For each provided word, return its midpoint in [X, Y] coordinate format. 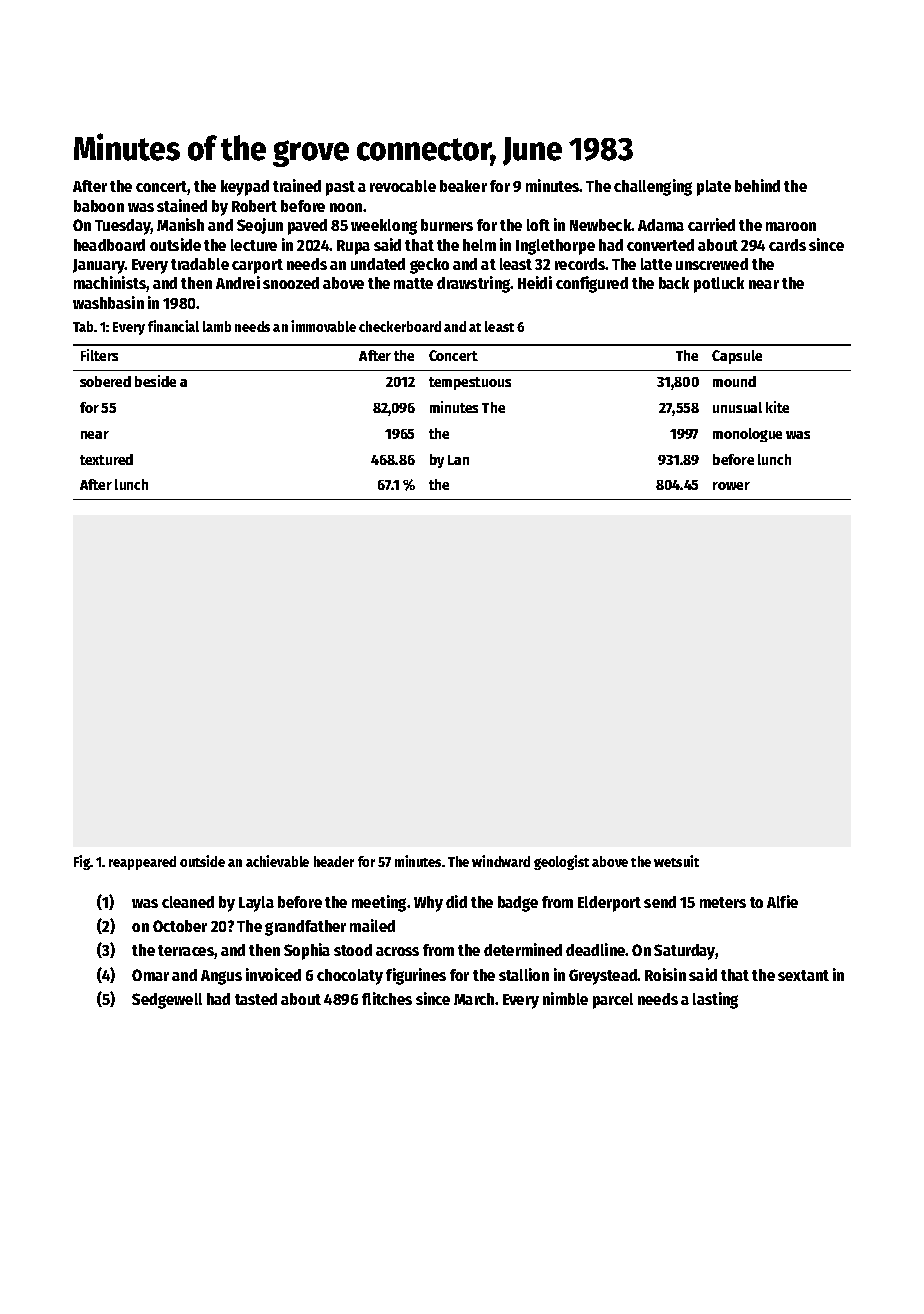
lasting [715, 1000]
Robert [254, 206]
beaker [463, 186]
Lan [458, 460]
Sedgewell [167, 1001]
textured [106, 459]
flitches [387, 998]
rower [731, 486]
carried [711, 224]
